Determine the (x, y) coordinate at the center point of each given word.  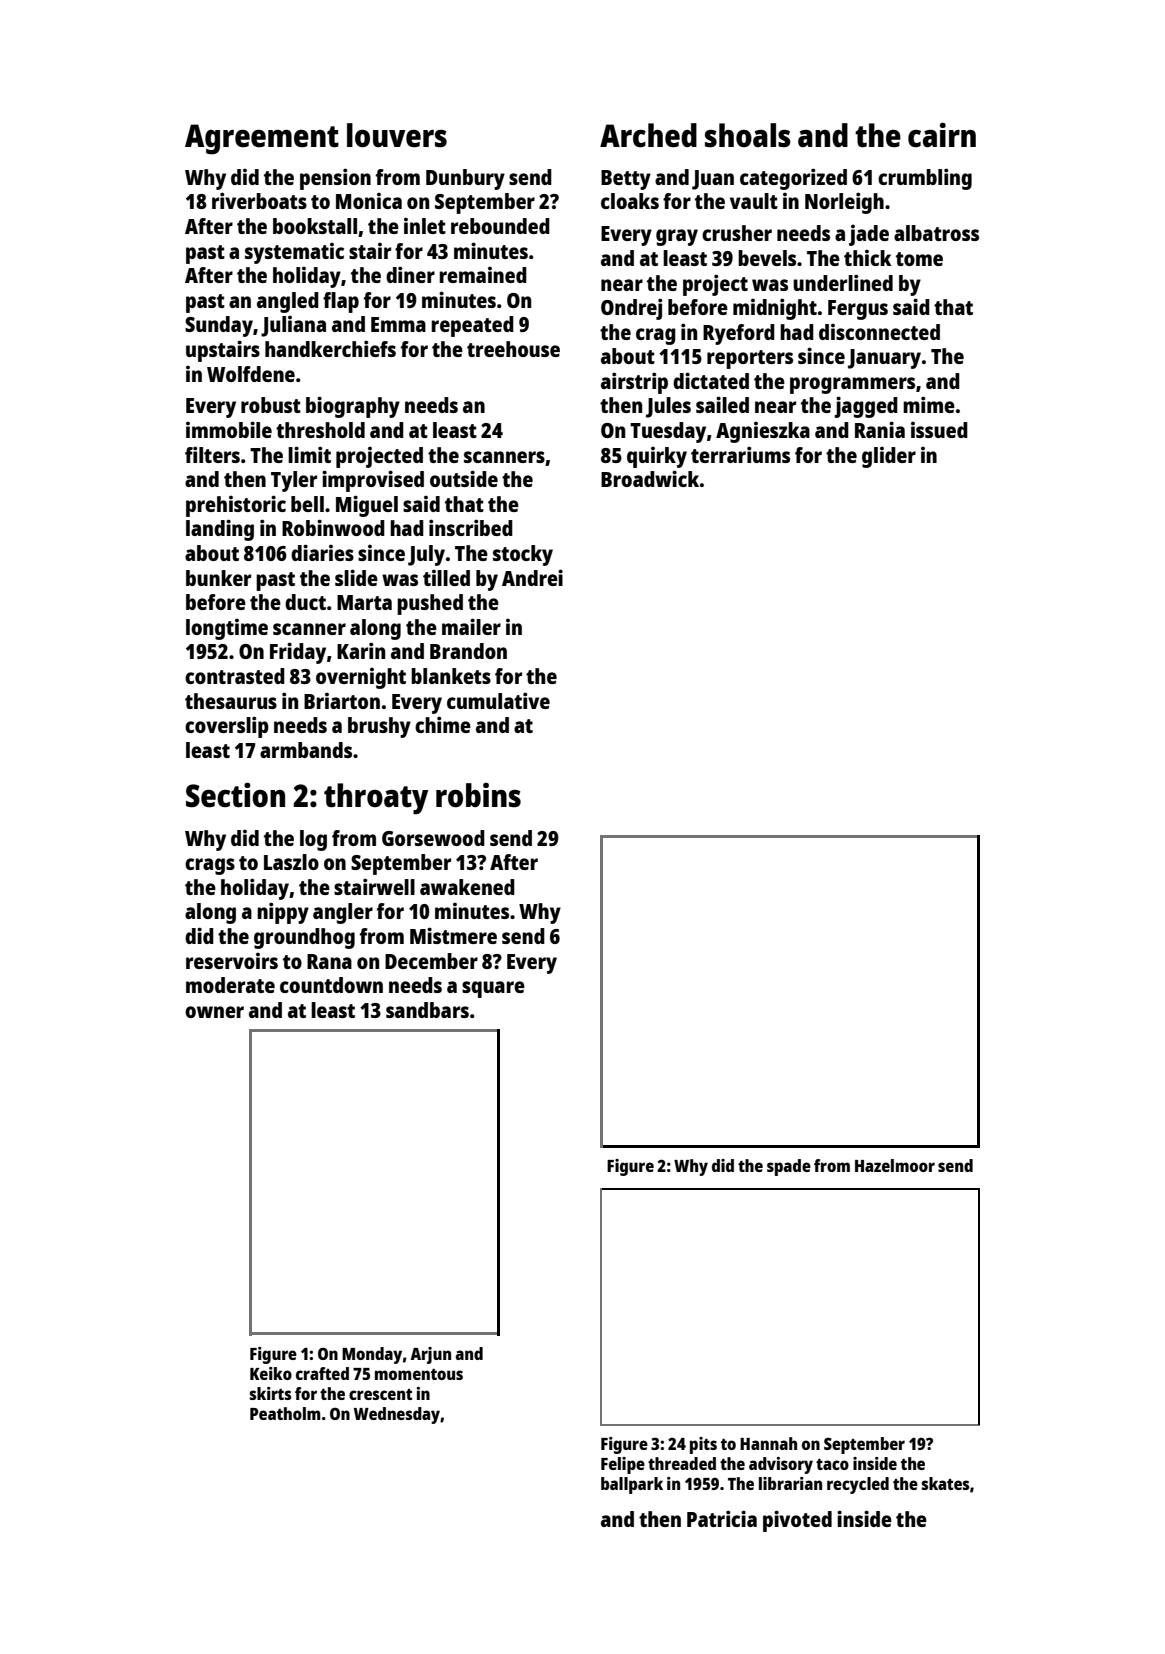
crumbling (925, 179)
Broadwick (650, 478)
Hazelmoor (895, 1165)
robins (478, 795)
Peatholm (285, 1413)
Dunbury (465, 179)
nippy (283, 913)
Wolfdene (251, 374)
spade (789, 1167)
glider (889, 457)
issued (939, 430)
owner (214, 1012)
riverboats (259, 200)
